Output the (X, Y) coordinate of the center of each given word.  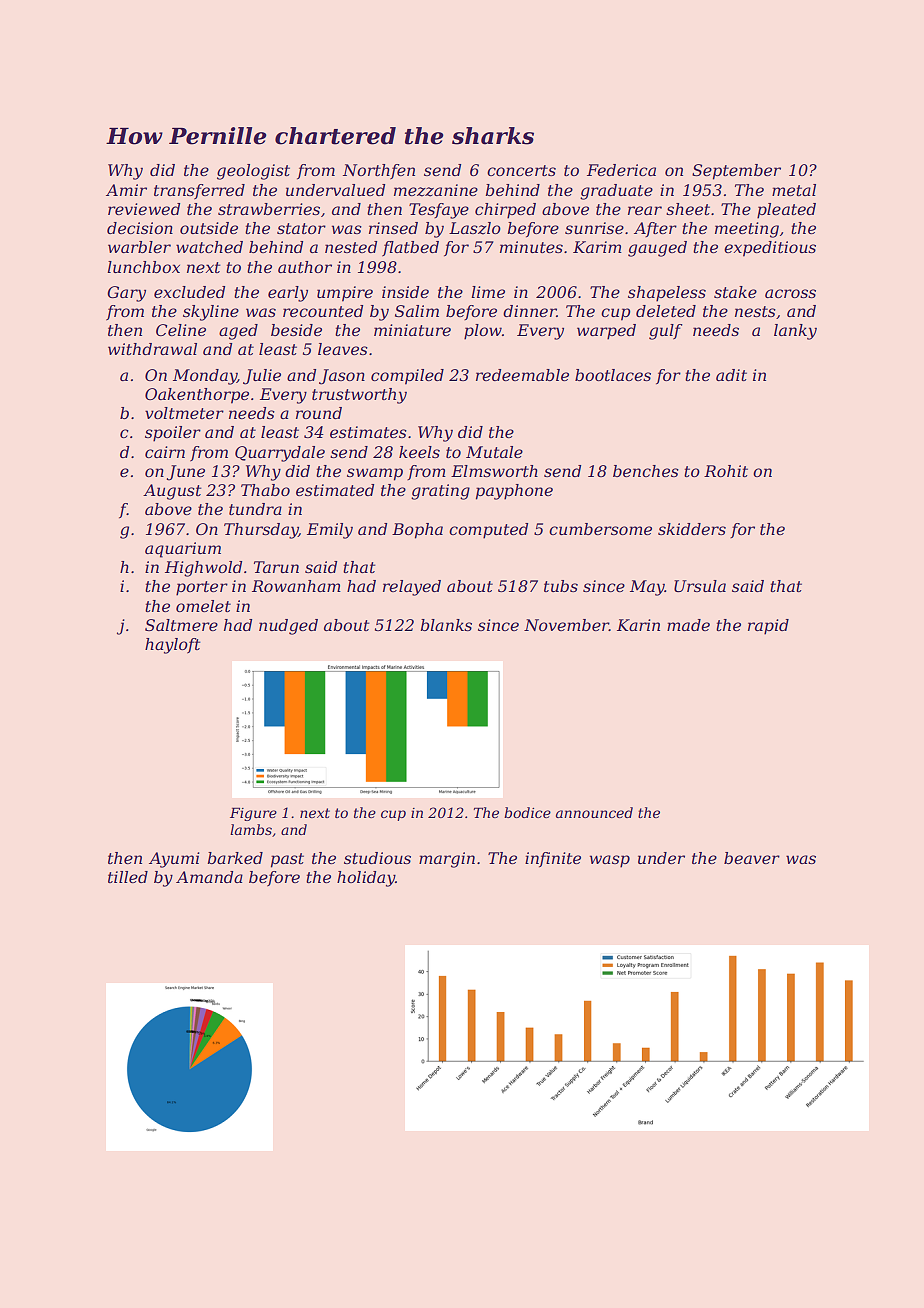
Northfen (379, 172)
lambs (251, 829)
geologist (253, 172)
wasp (610, 861)
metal (794, 190)
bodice (527, 812)
